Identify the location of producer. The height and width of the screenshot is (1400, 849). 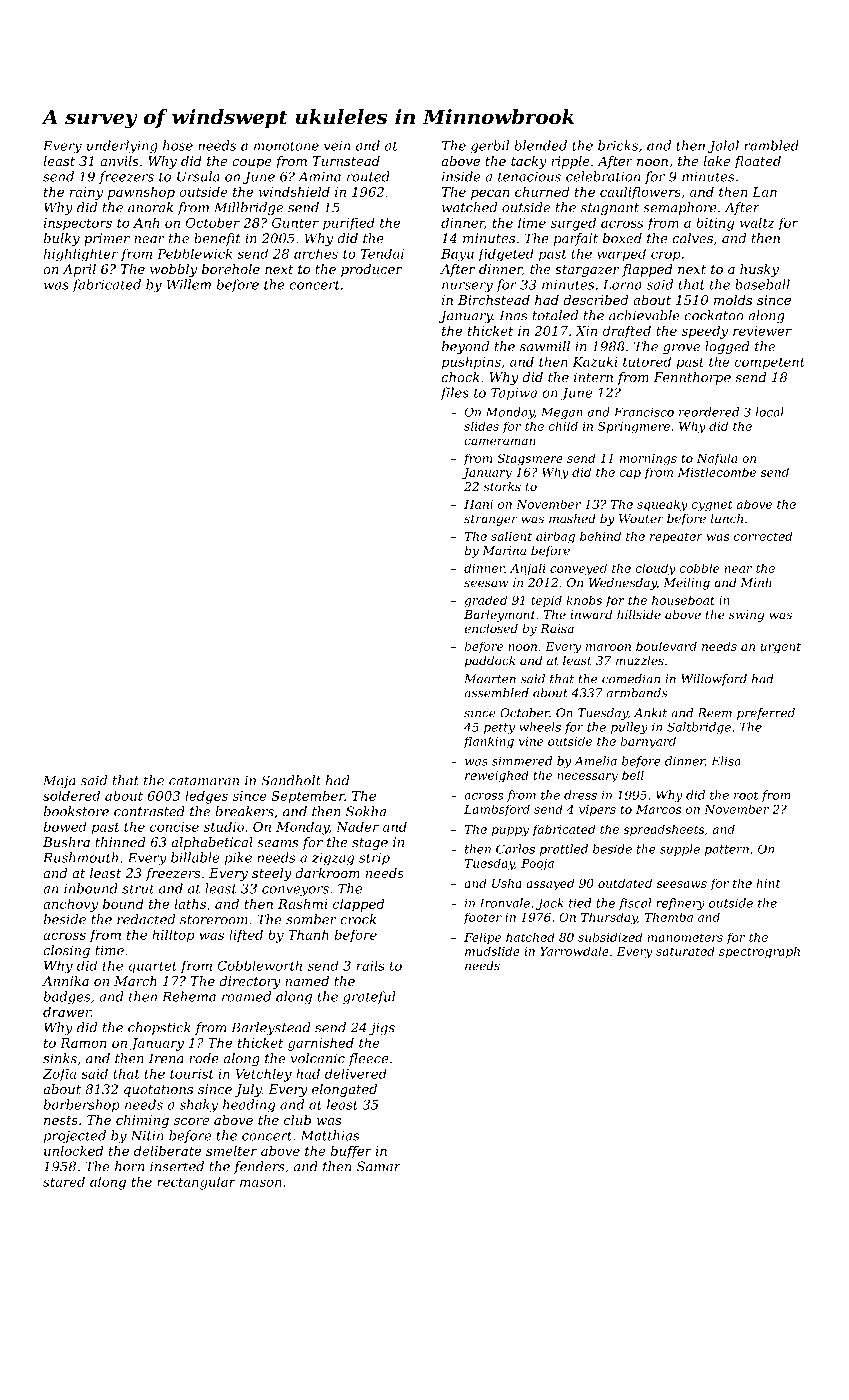
(371, 270).
